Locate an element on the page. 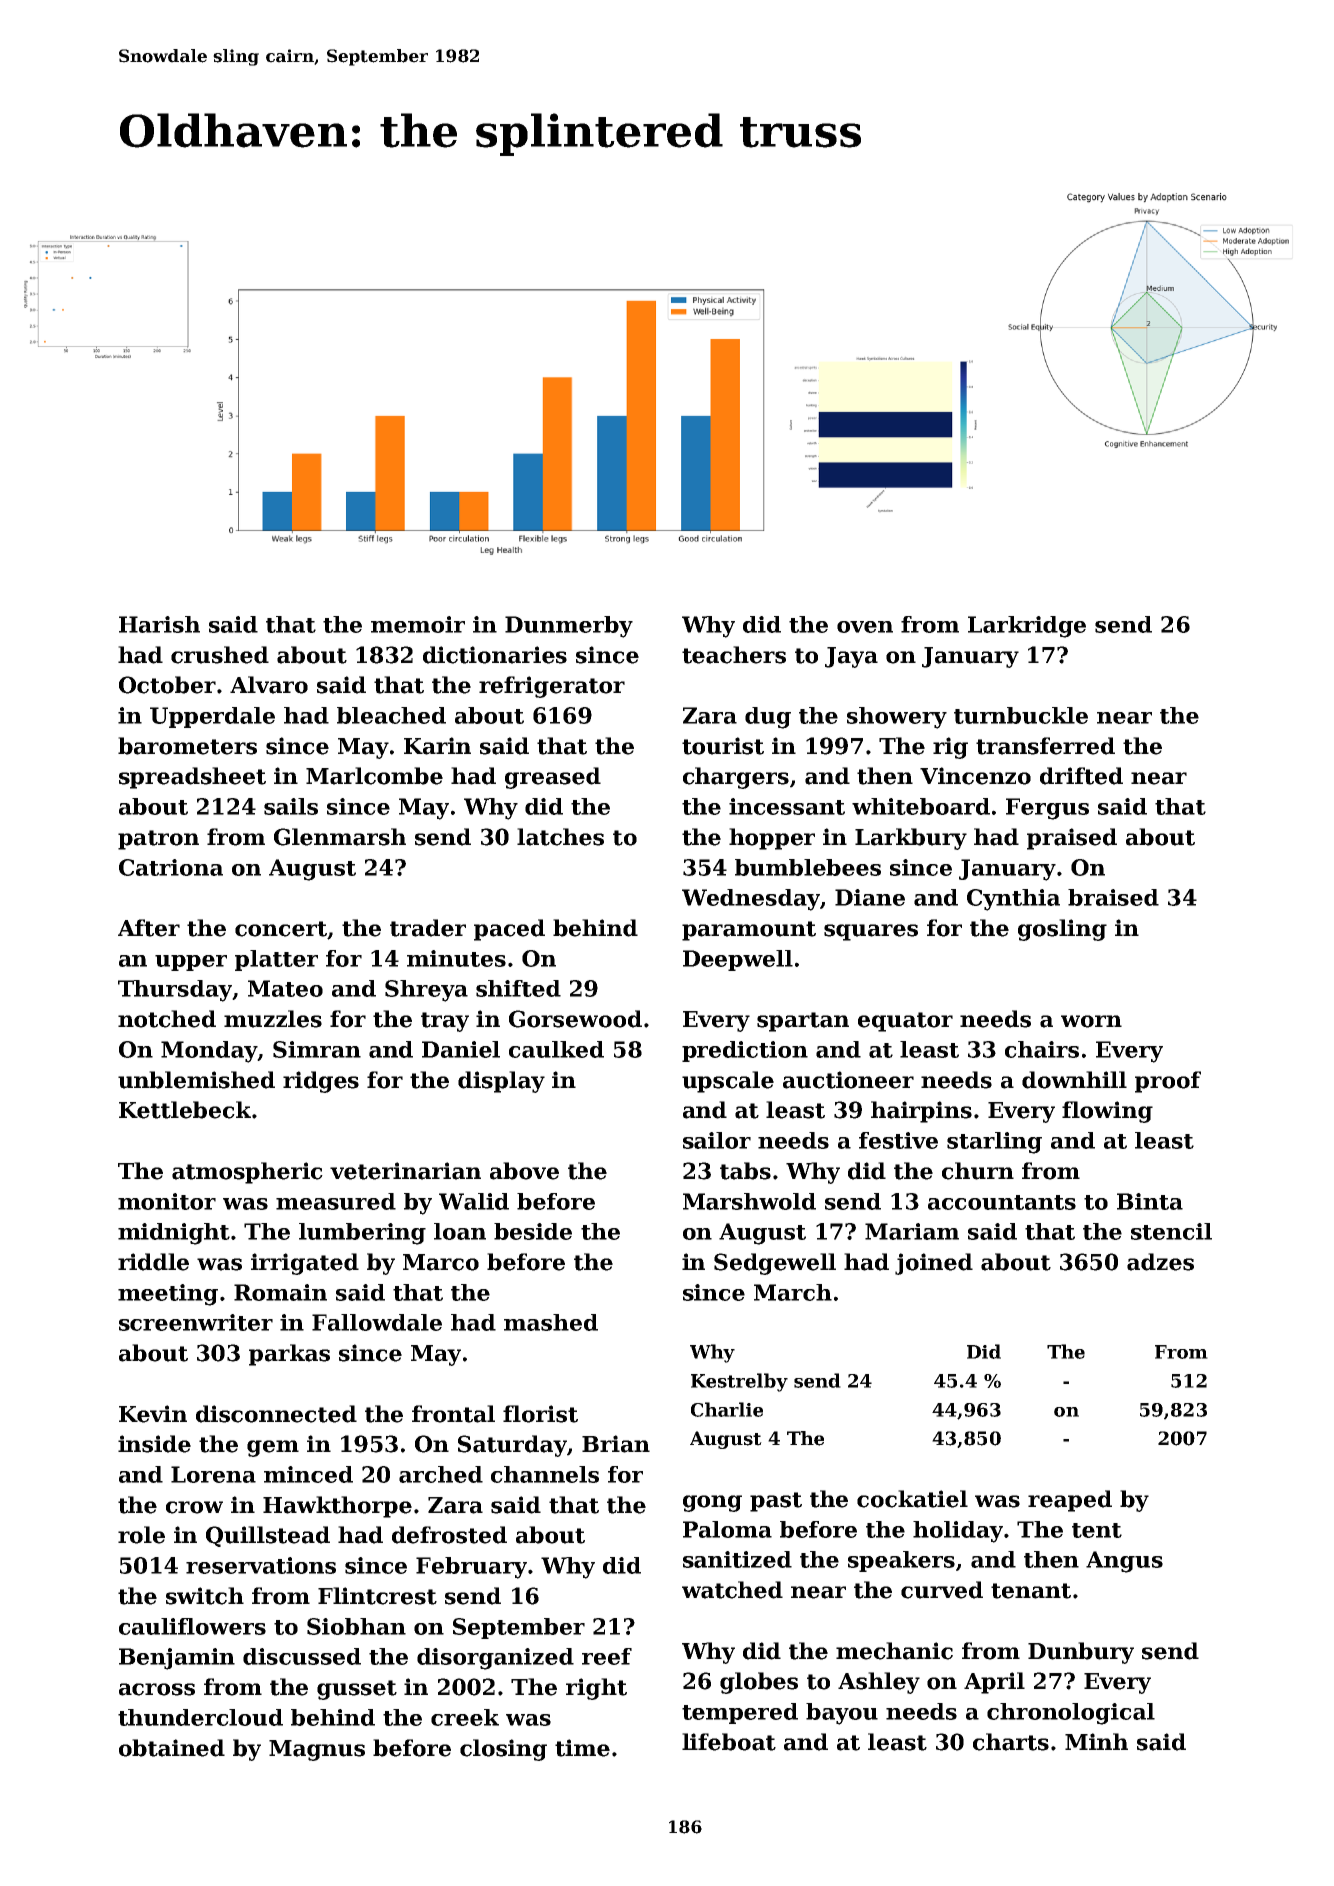 The width and height of the document is (1334, 1886). oven is located at coordinates (865, 627).
